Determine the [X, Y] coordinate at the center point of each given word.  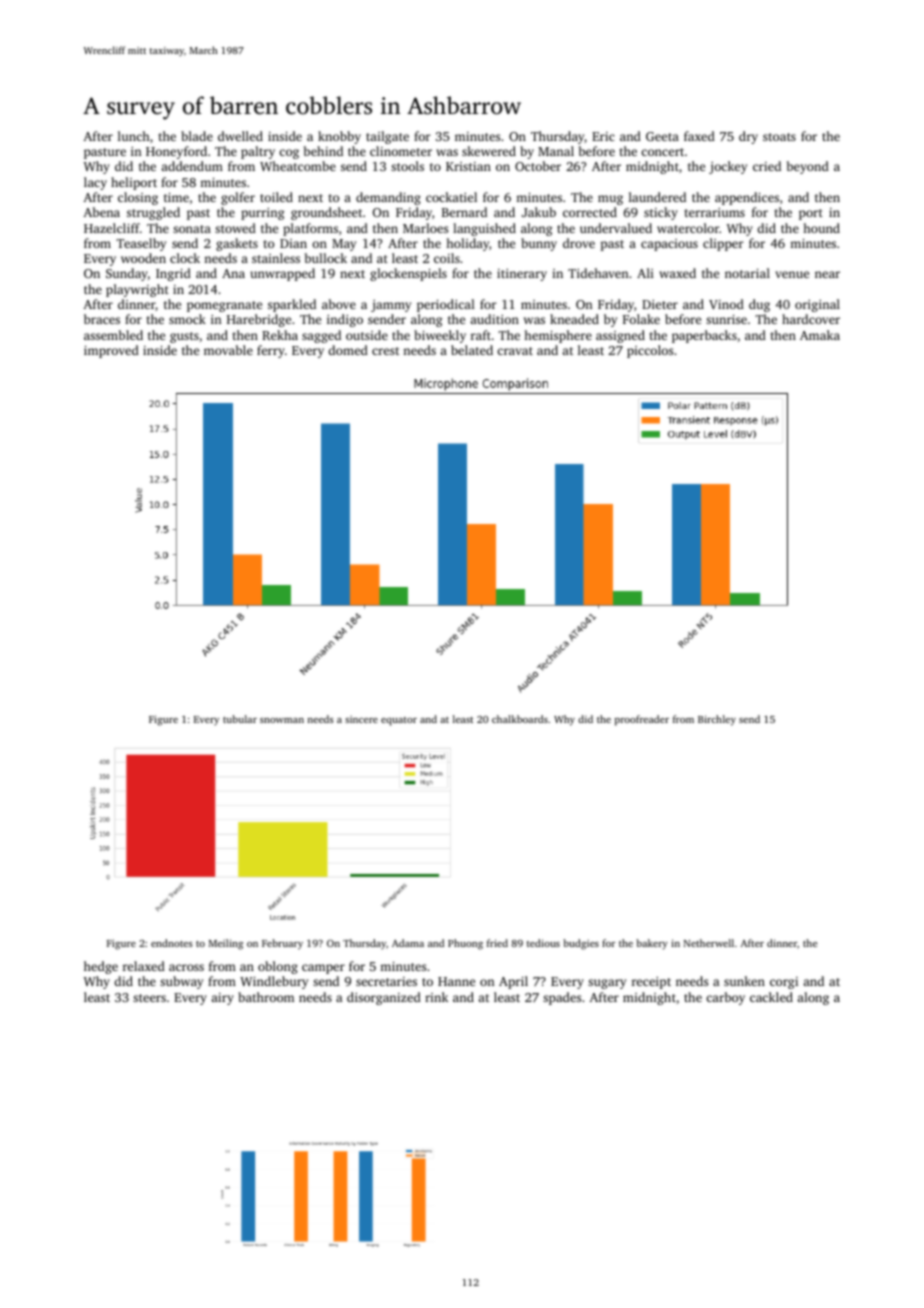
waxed [677, 273]
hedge [101, 967]
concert [662, 152]
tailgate [387, 137]
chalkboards [520, 719]
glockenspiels [408, 274]
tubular [240, 719]
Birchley [717, 720]
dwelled [240, 136]
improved [111, 351]
